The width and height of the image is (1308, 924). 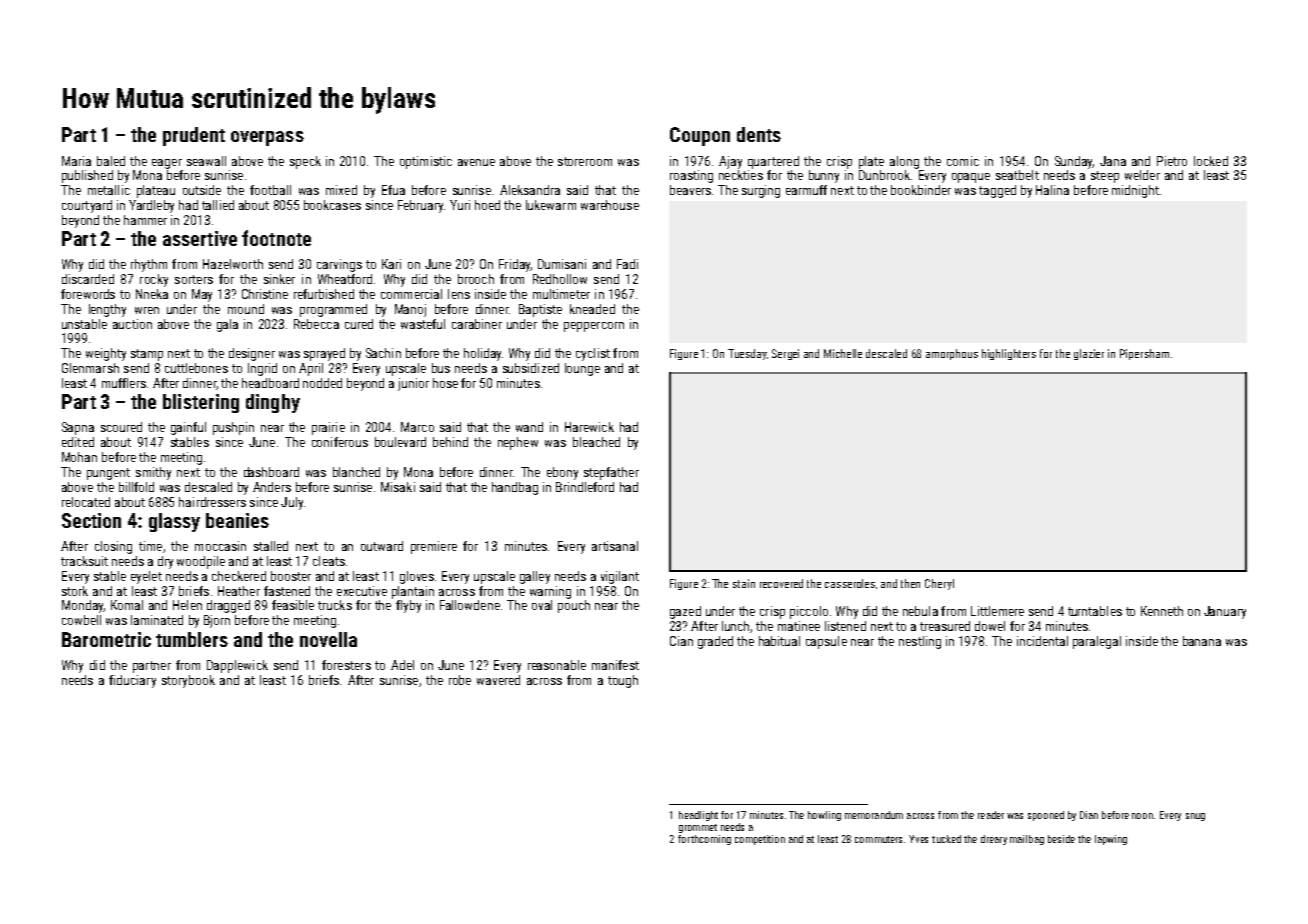 I want to click on Dian, so click(x=1089, y=815).
